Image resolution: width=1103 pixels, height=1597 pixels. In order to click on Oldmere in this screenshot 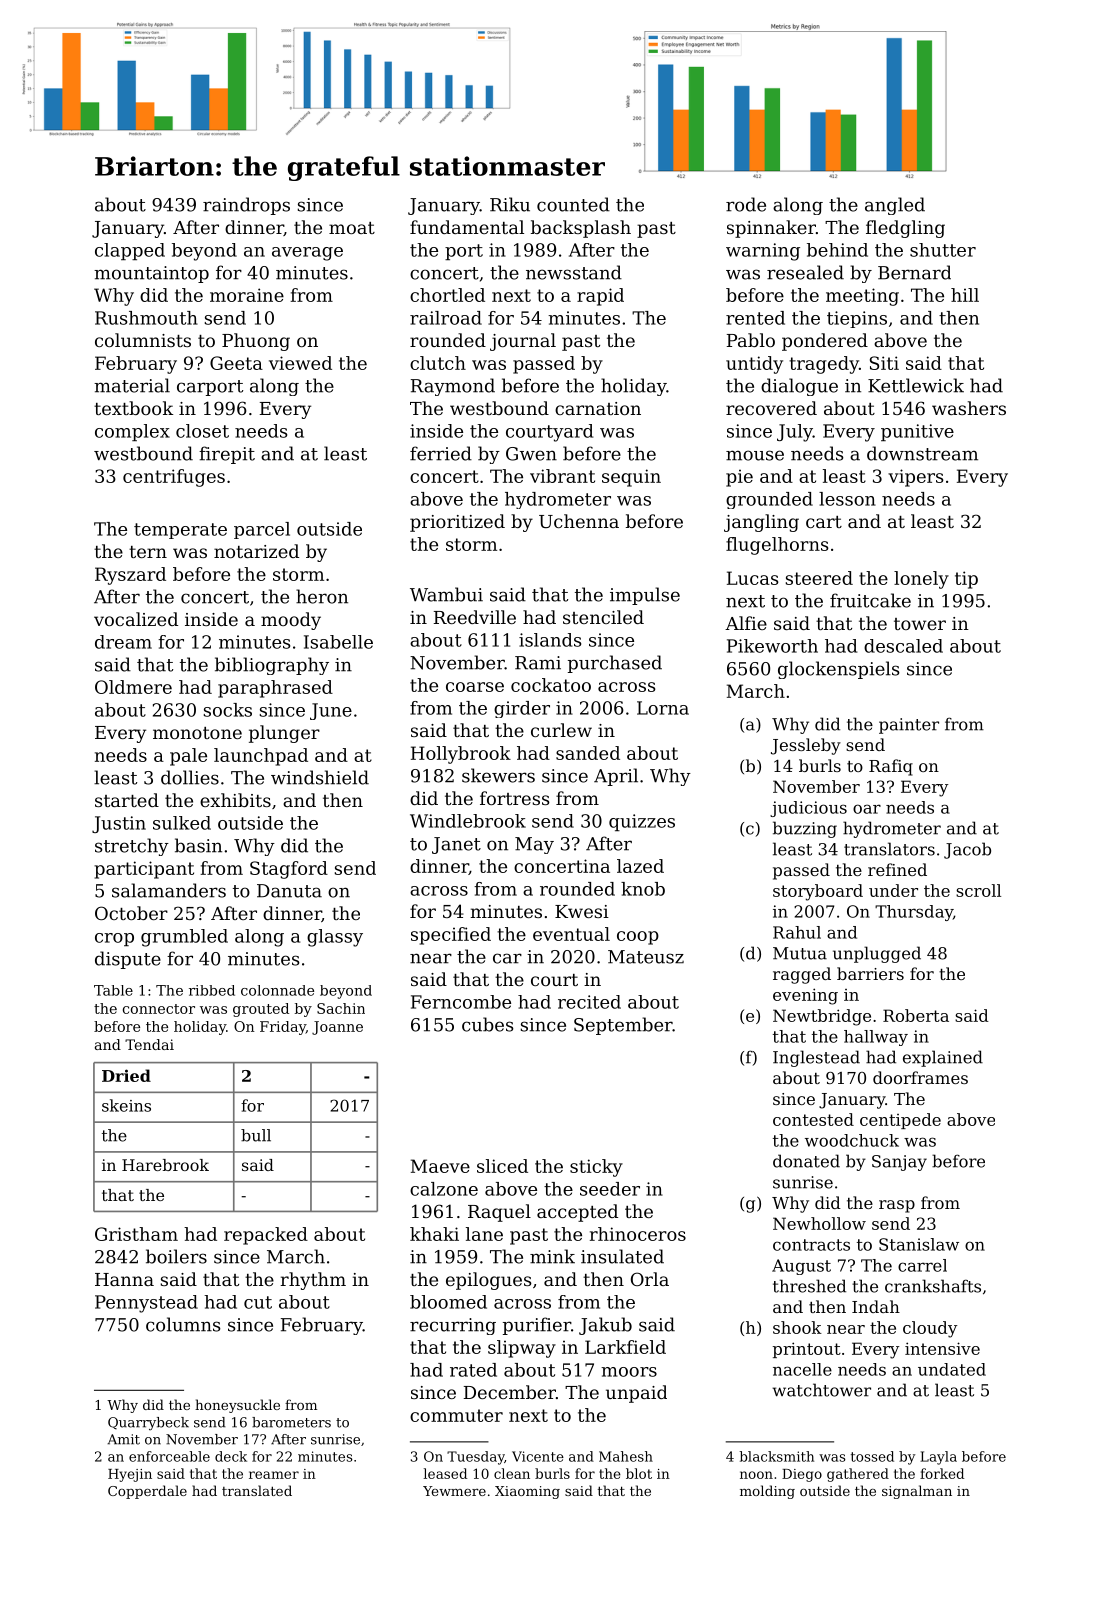, I will do `click(133, 687)`.
